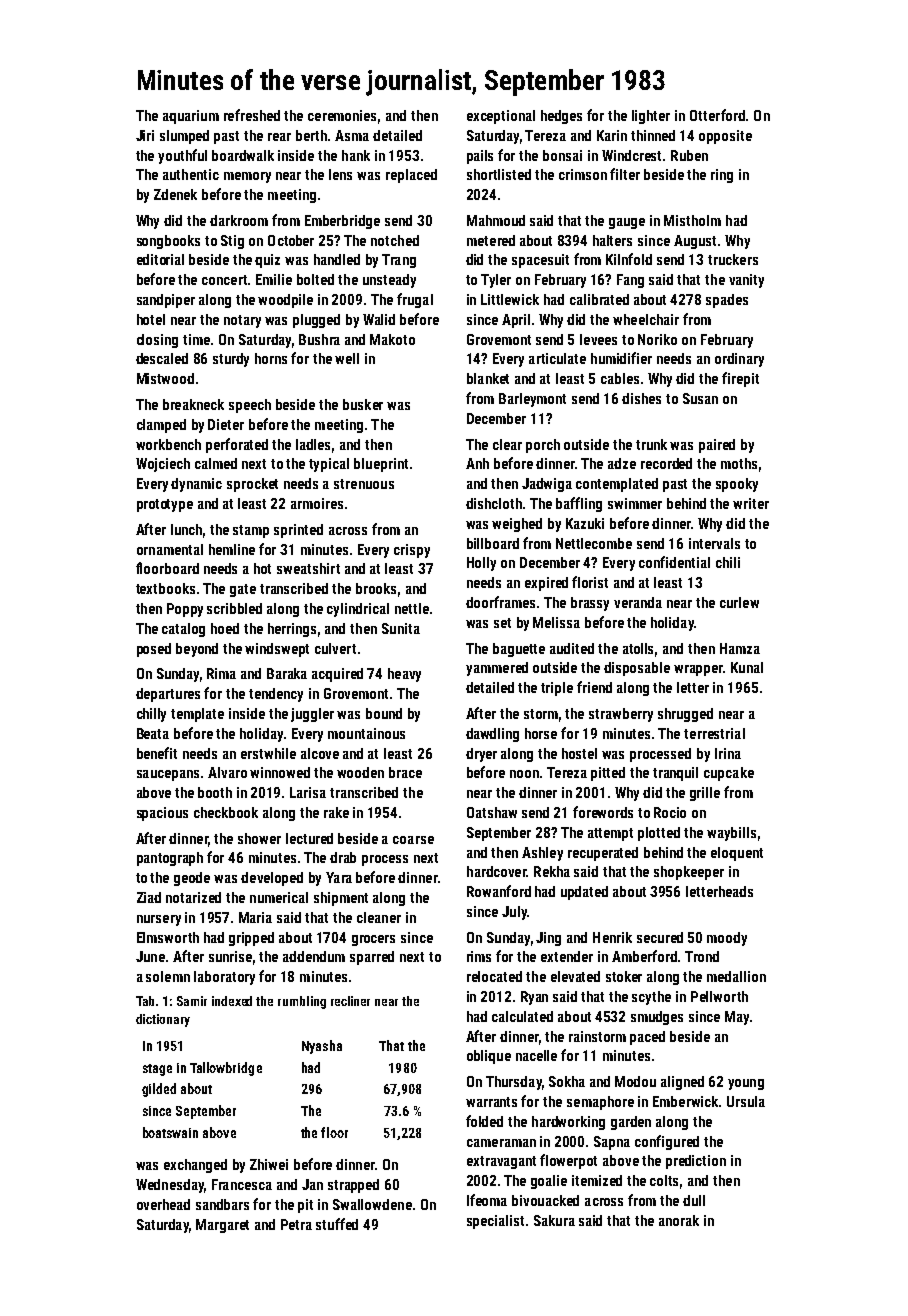  Describe the element at coordinates (336, 812) in the screenshot. I see `rake` at that location.
